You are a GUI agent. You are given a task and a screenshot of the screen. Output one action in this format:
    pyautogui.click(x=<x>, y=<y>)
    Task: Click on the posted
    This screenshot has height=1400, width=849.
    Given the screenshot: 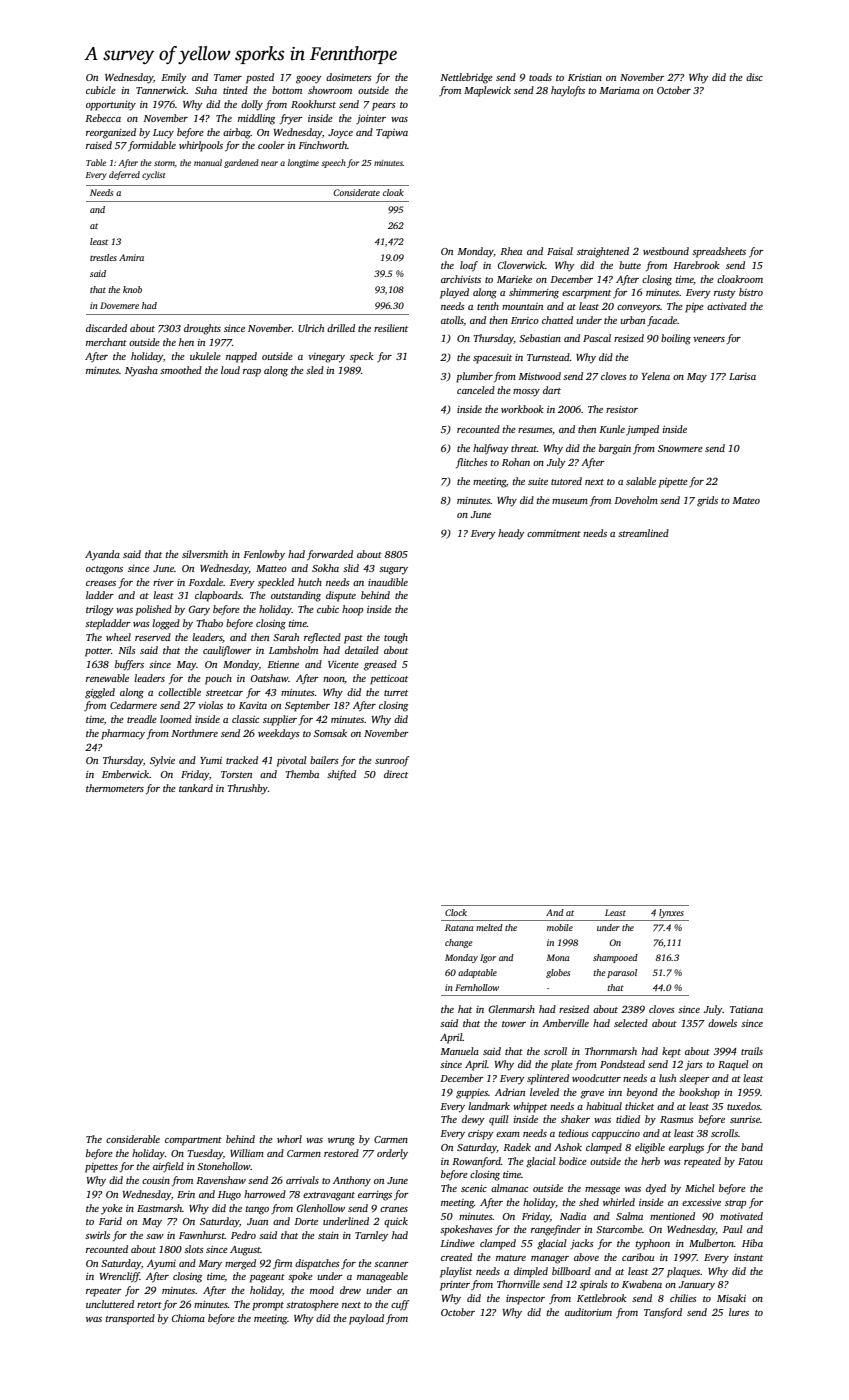 What is the action you would take?
    pyautogui.click(x=260, y=78)
